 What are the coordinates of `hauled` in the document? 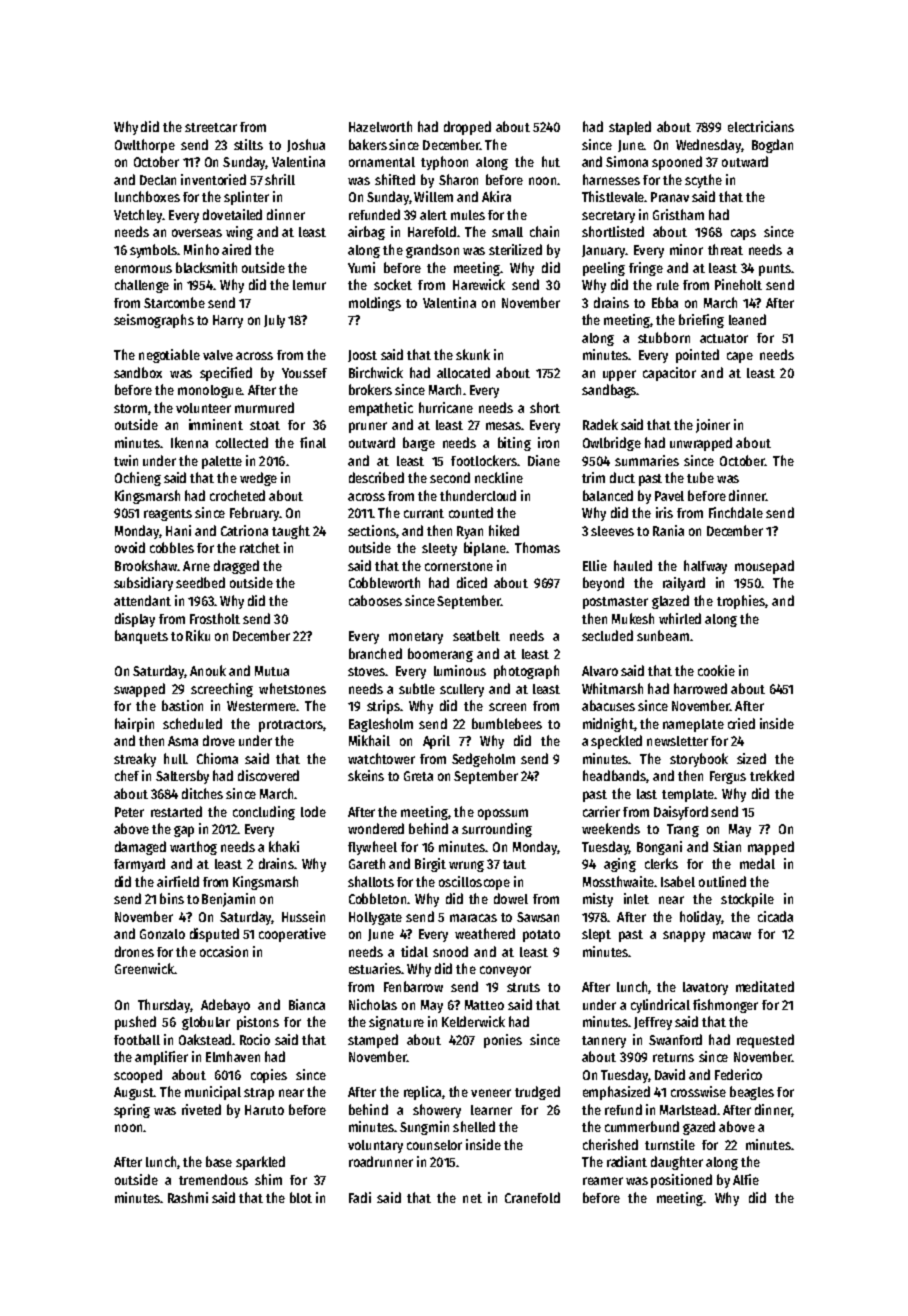 It's located at (633, 565).
